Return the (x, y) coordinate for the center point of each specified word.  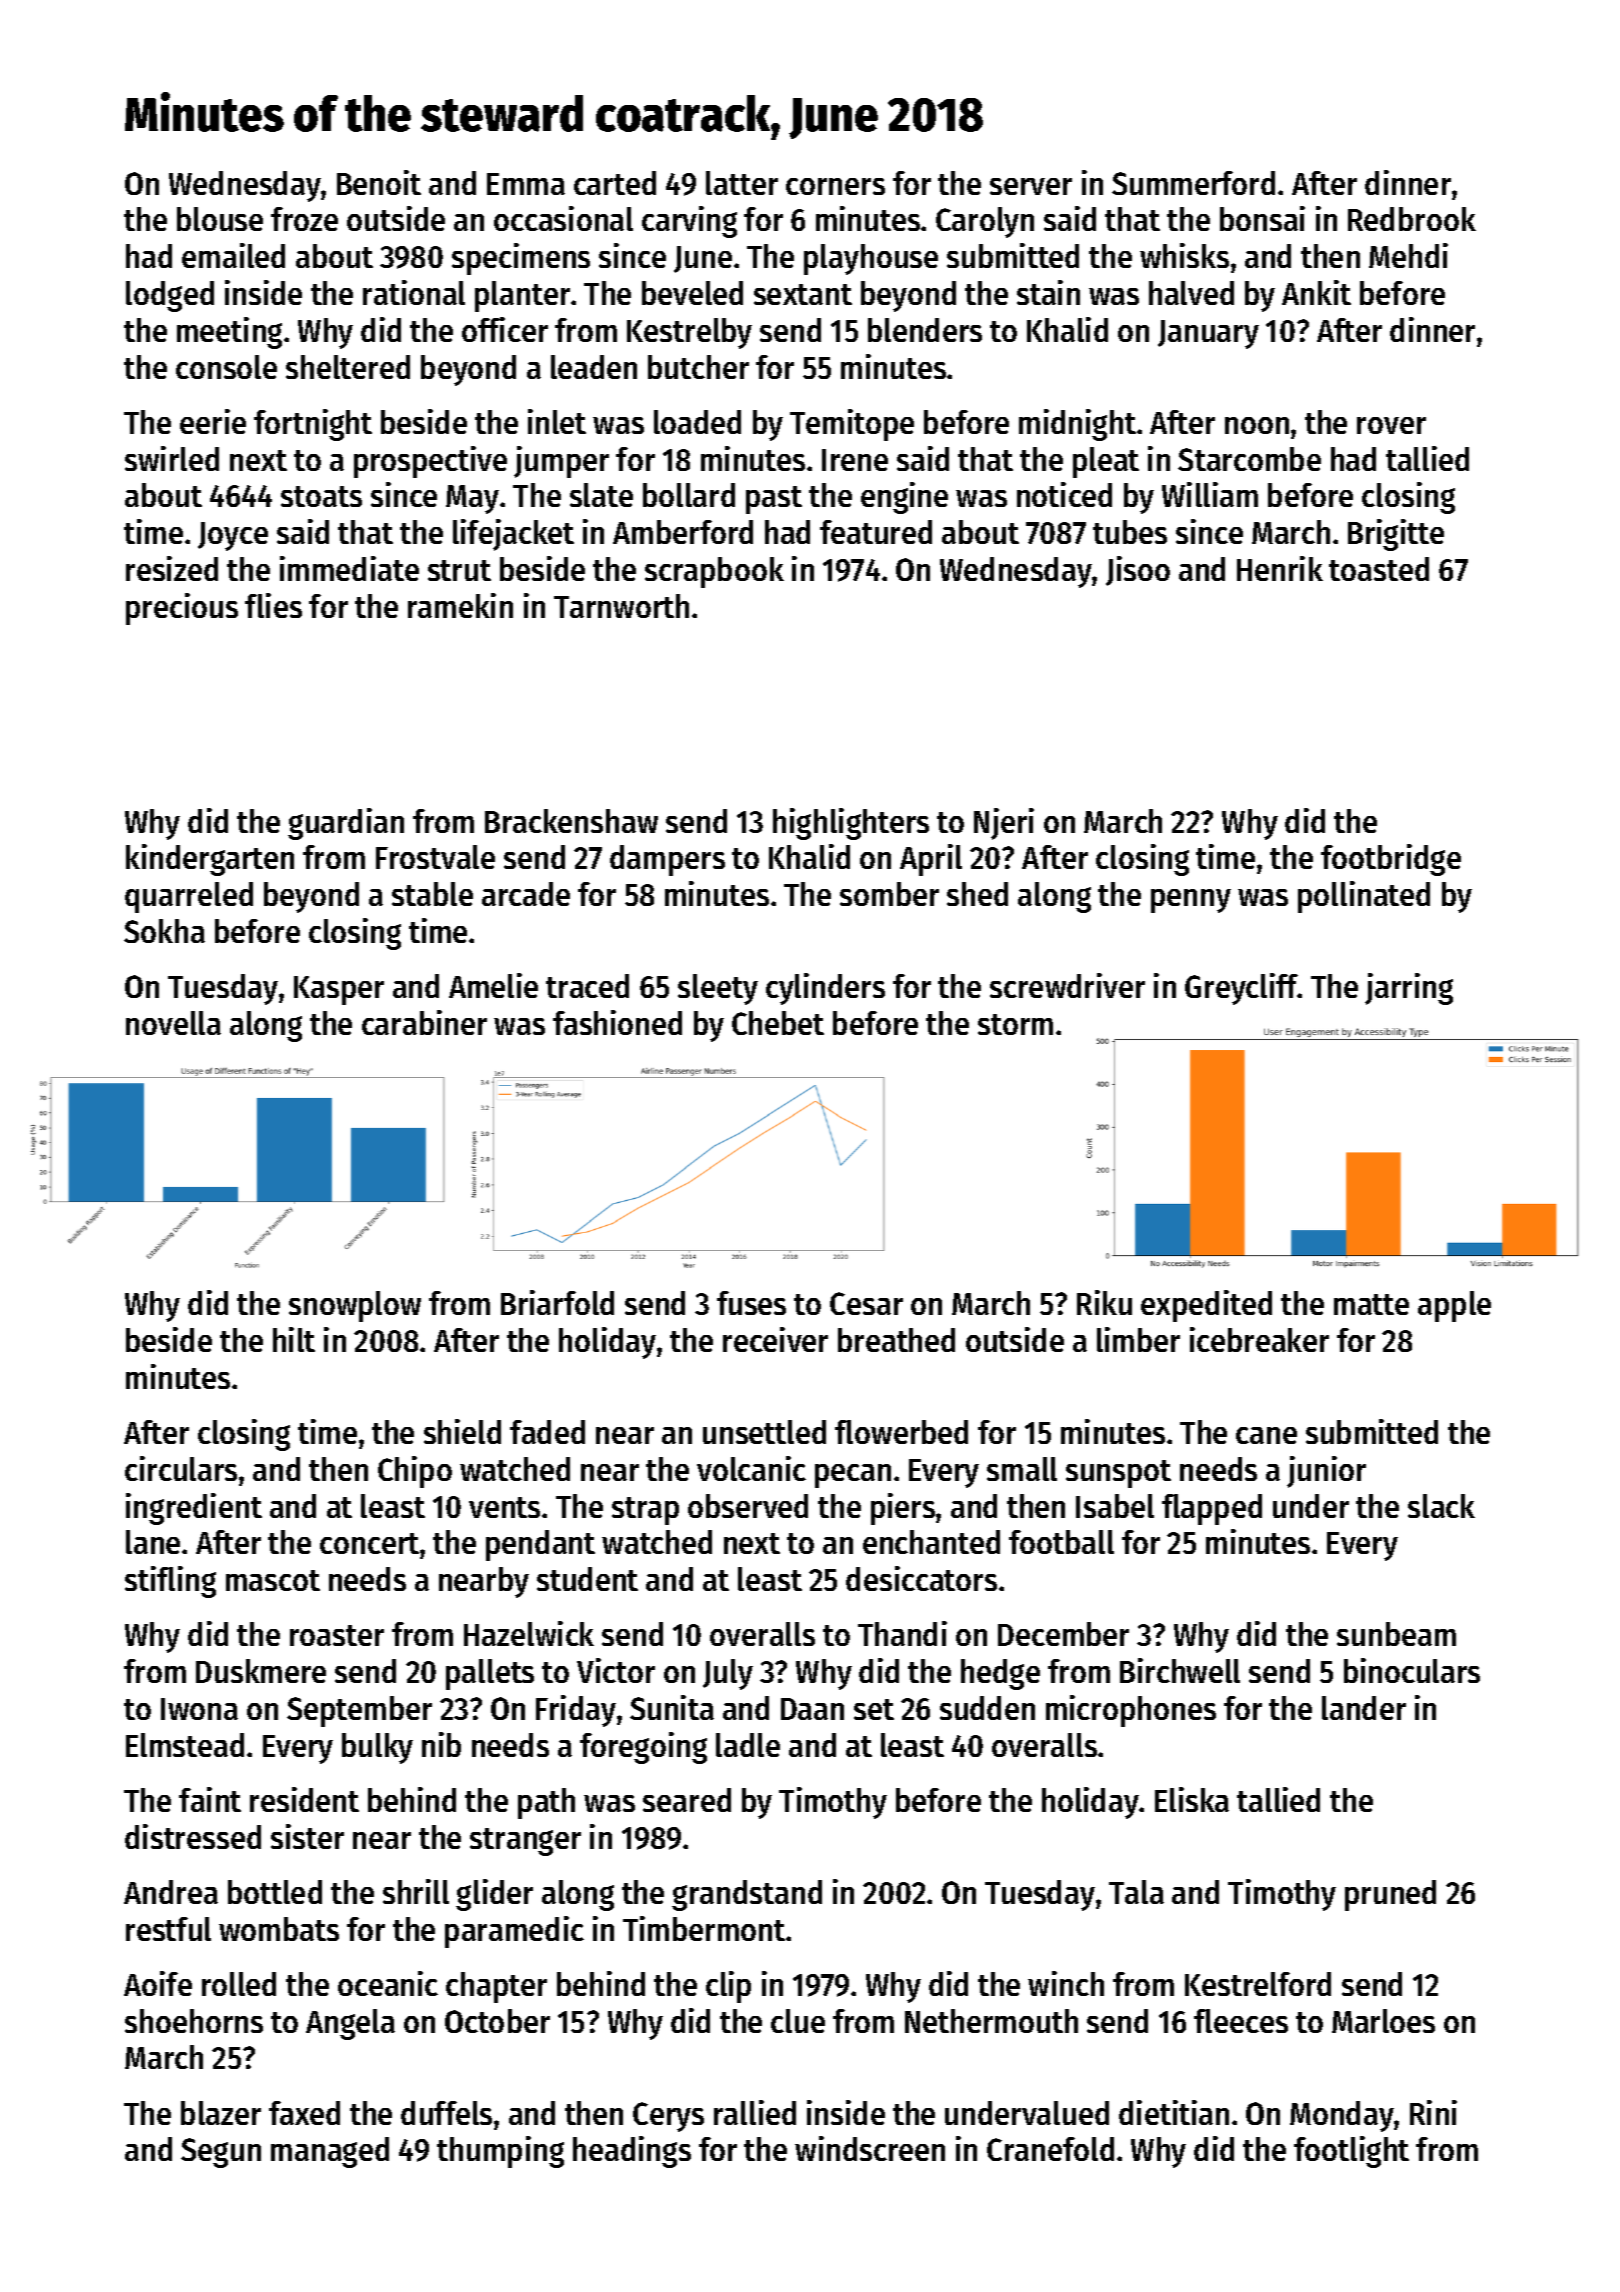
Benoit (379, 182)
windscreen (870, 2148)
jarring (1409, 989)
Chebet (778, 1023)
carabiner (424, 1022)
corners (835, 186)
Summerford (1193, 183)
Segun (221, 2153)
